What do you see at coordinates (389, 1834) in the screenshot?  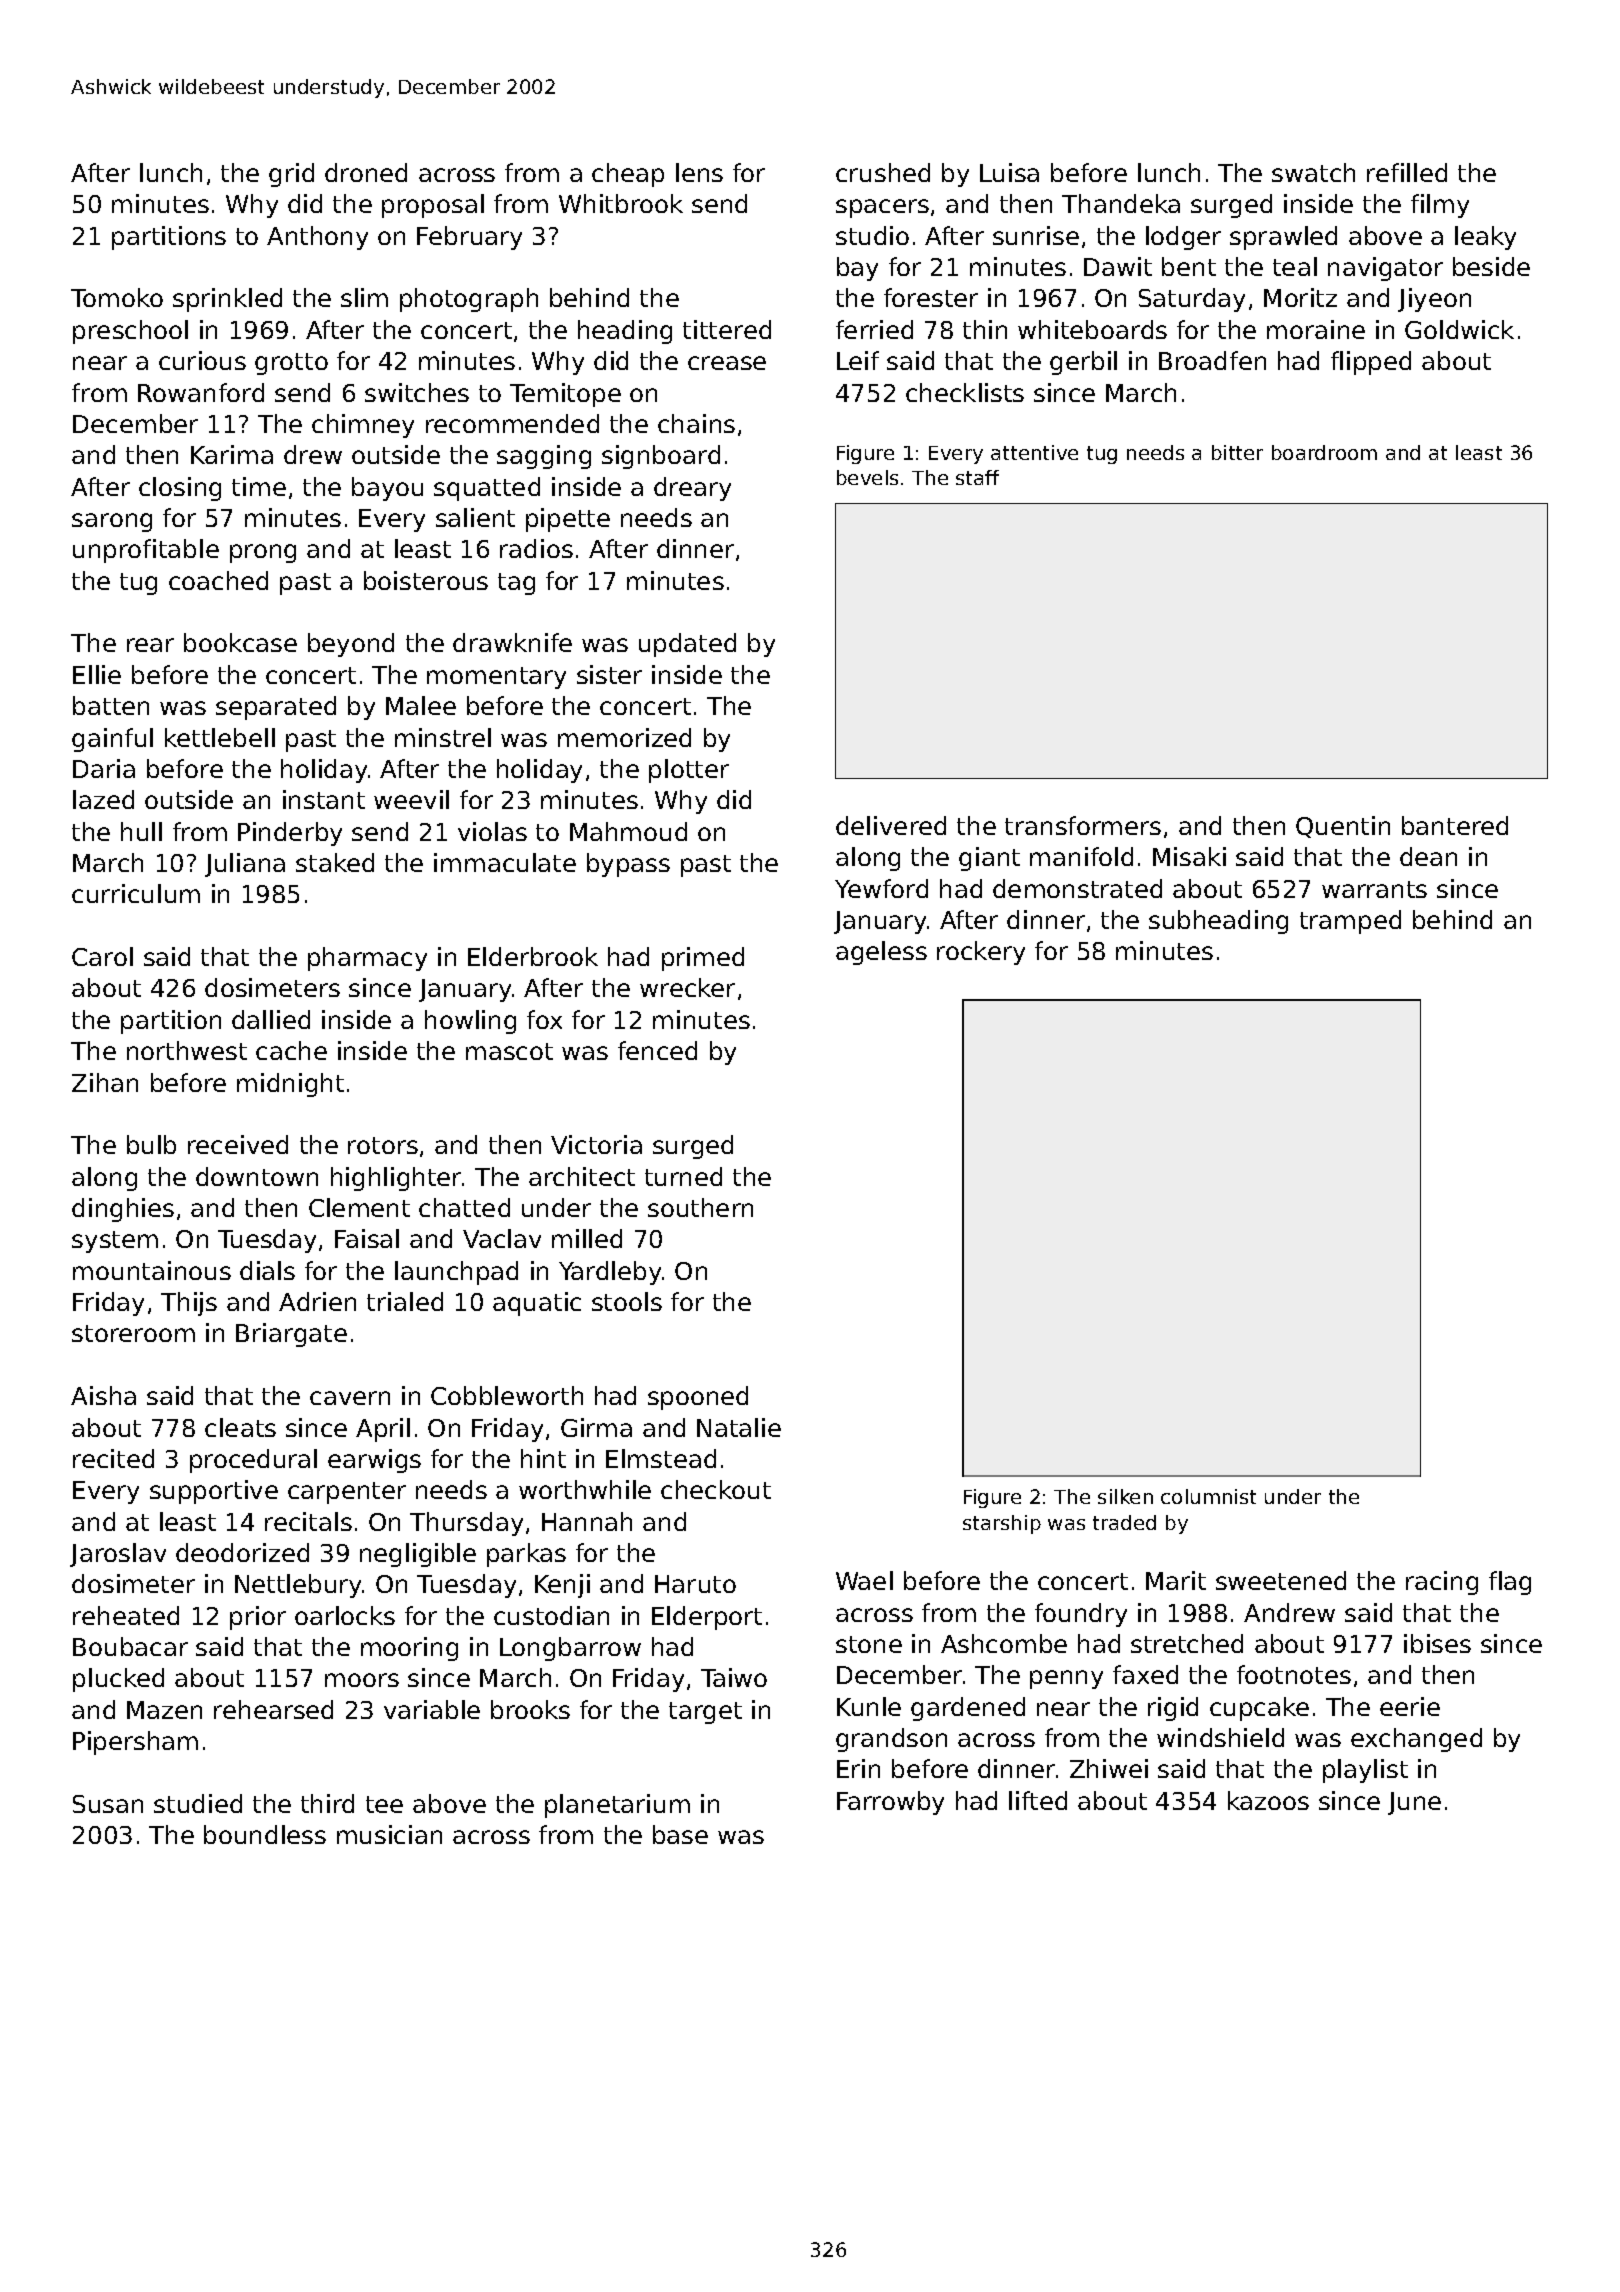 I see `musician` at bounding box center [389, 1834].
